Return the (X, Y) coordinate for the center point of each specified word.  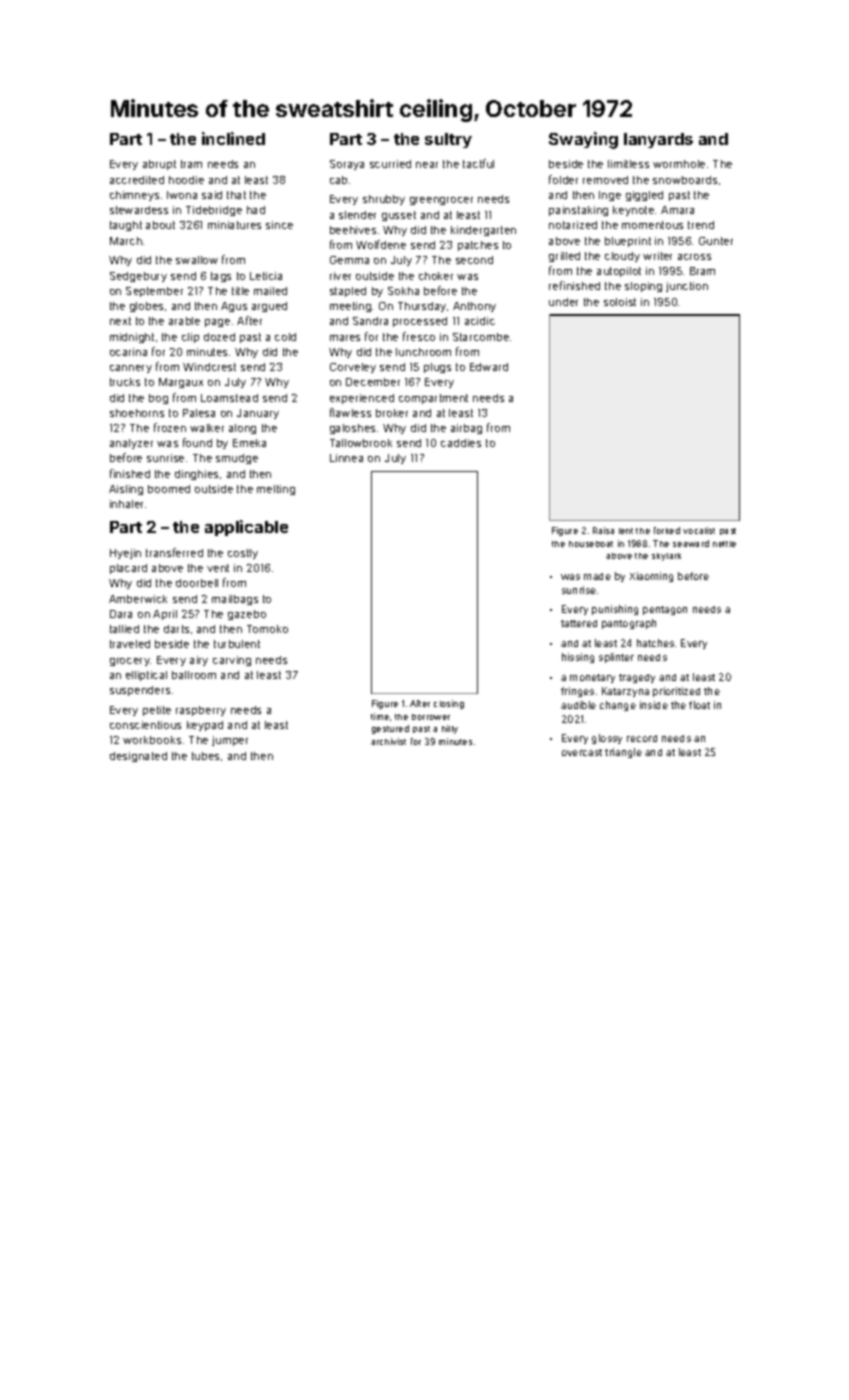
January (258, 414)
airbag (466, 429)
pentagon (665, 610)
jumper (230, 741)
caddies (461, 443)
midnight (132, 338)
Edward (489, 367)
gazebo (247, 615)
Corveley (353, 368)
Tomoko (267, 629)
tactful (478, 163)
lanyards (658, 140)
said (212, 195)
